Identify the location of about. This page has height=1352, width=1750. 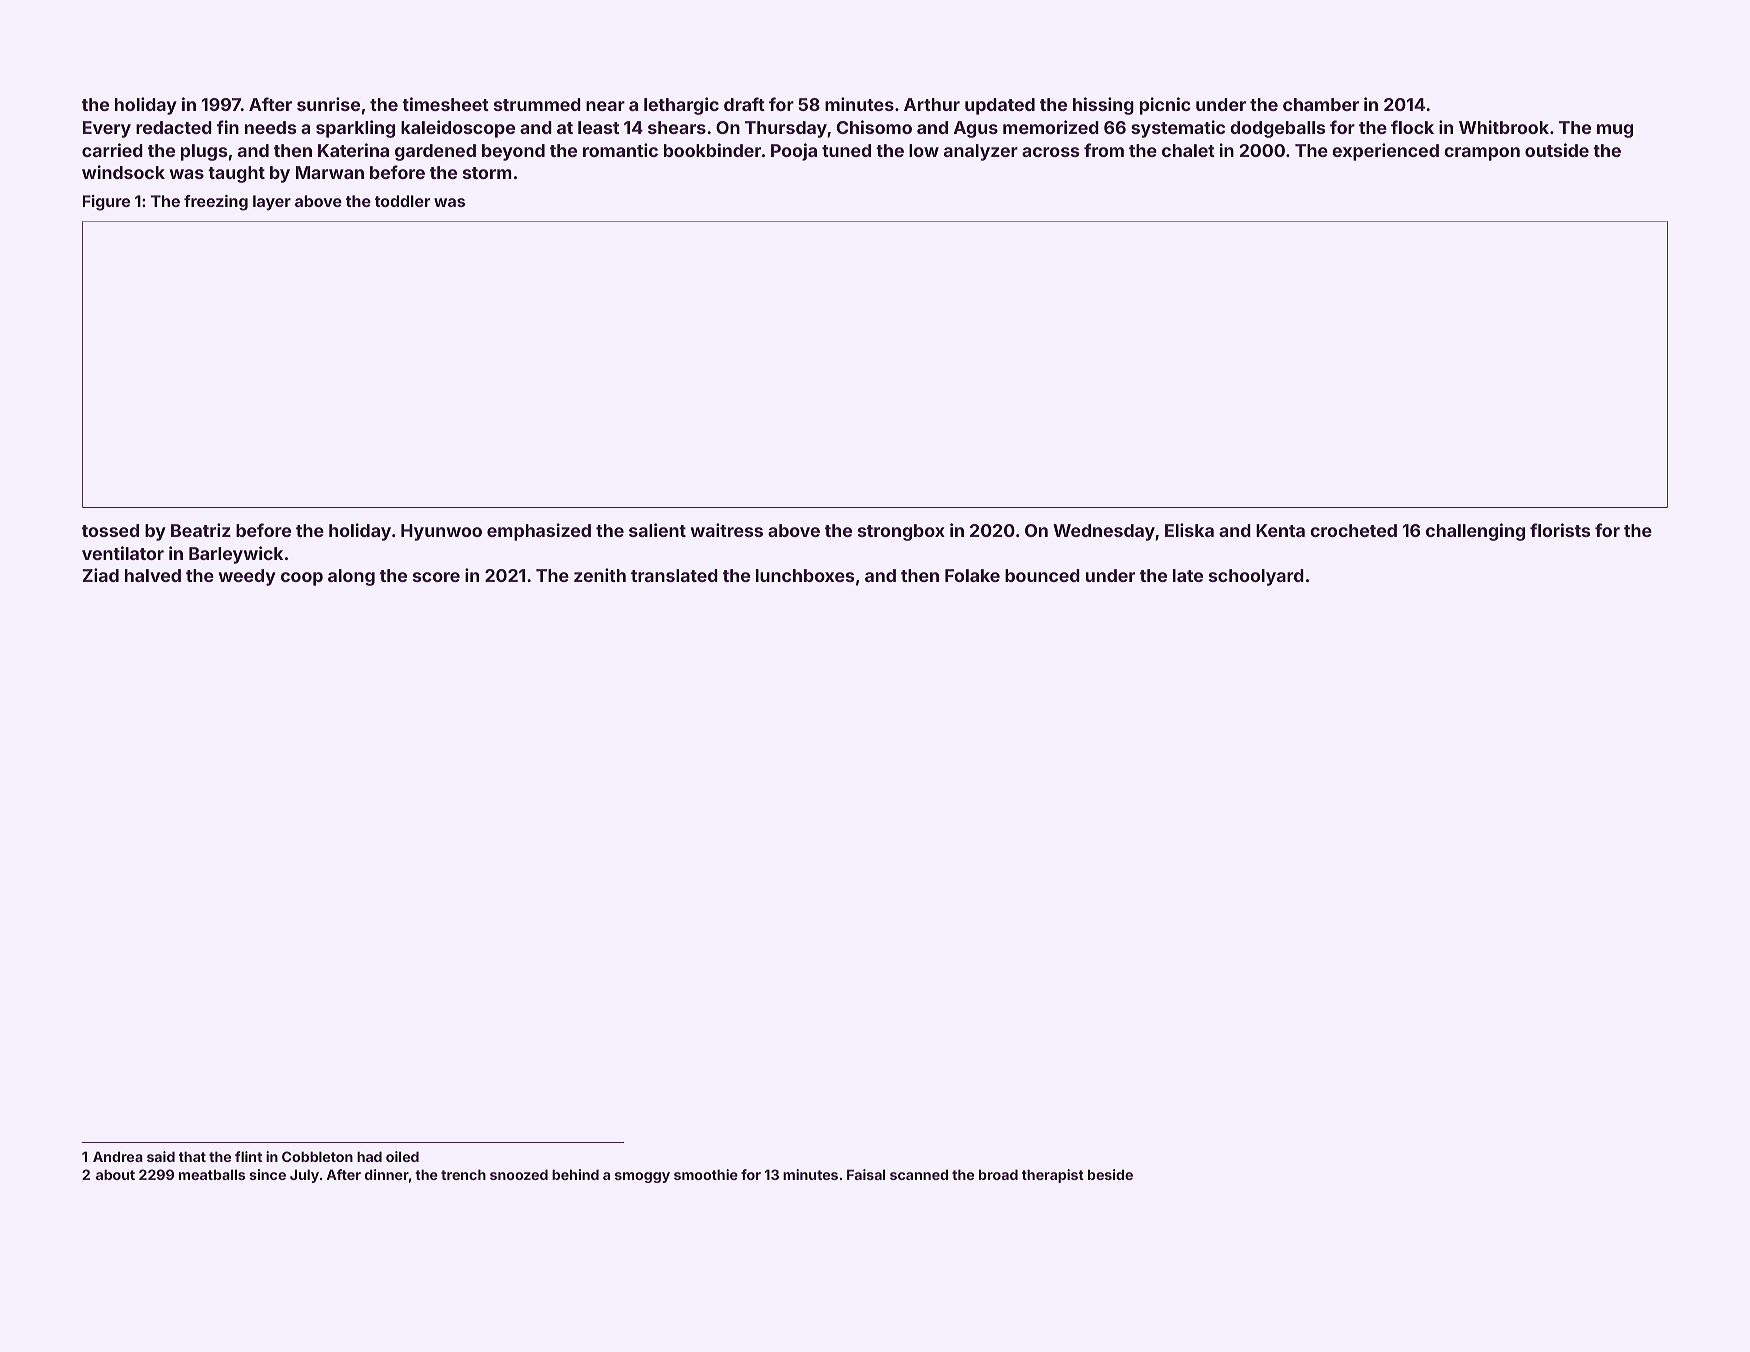
(115, 1174).
